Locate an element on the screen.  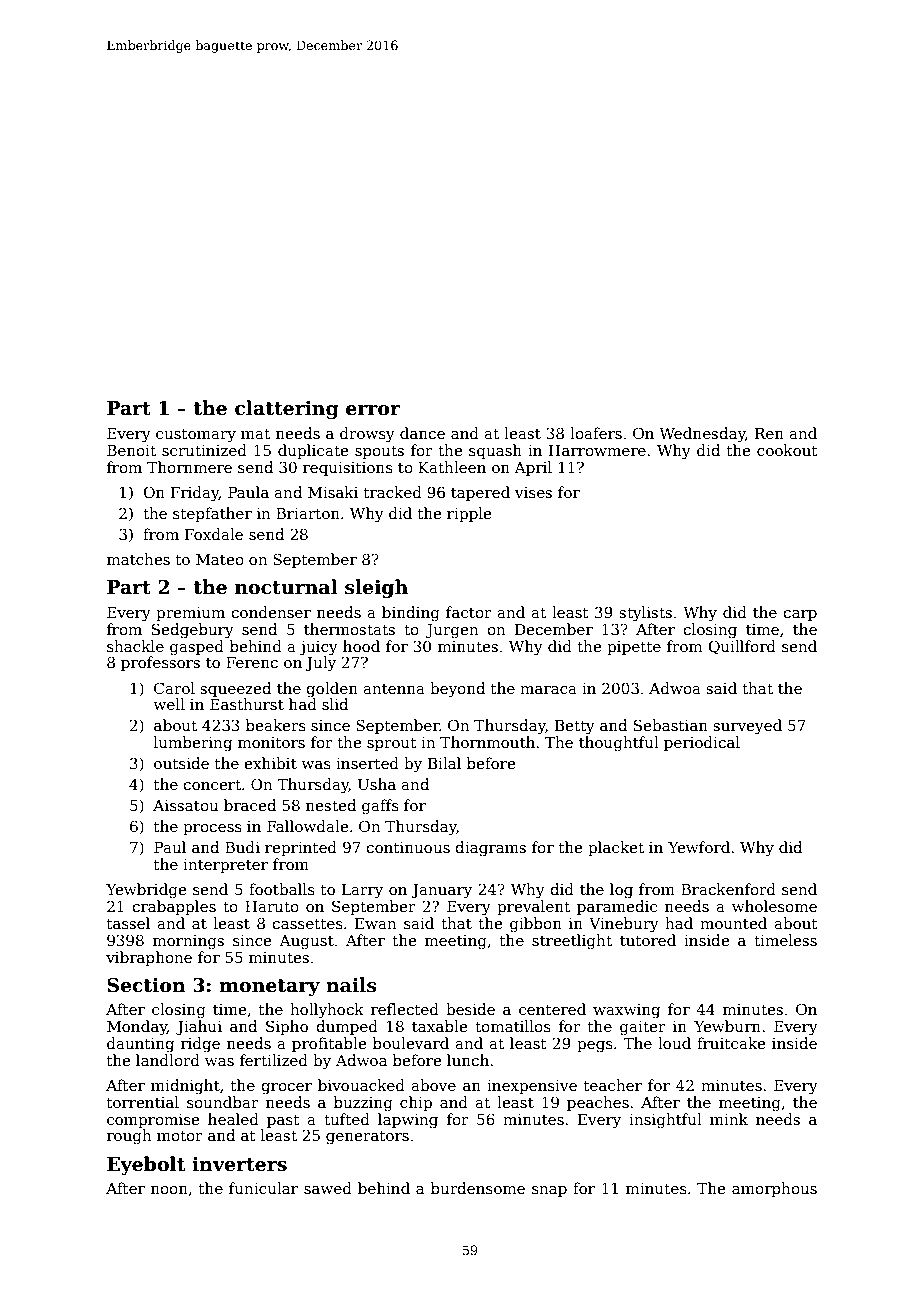
tassel is located at coordinates (128, 923).
